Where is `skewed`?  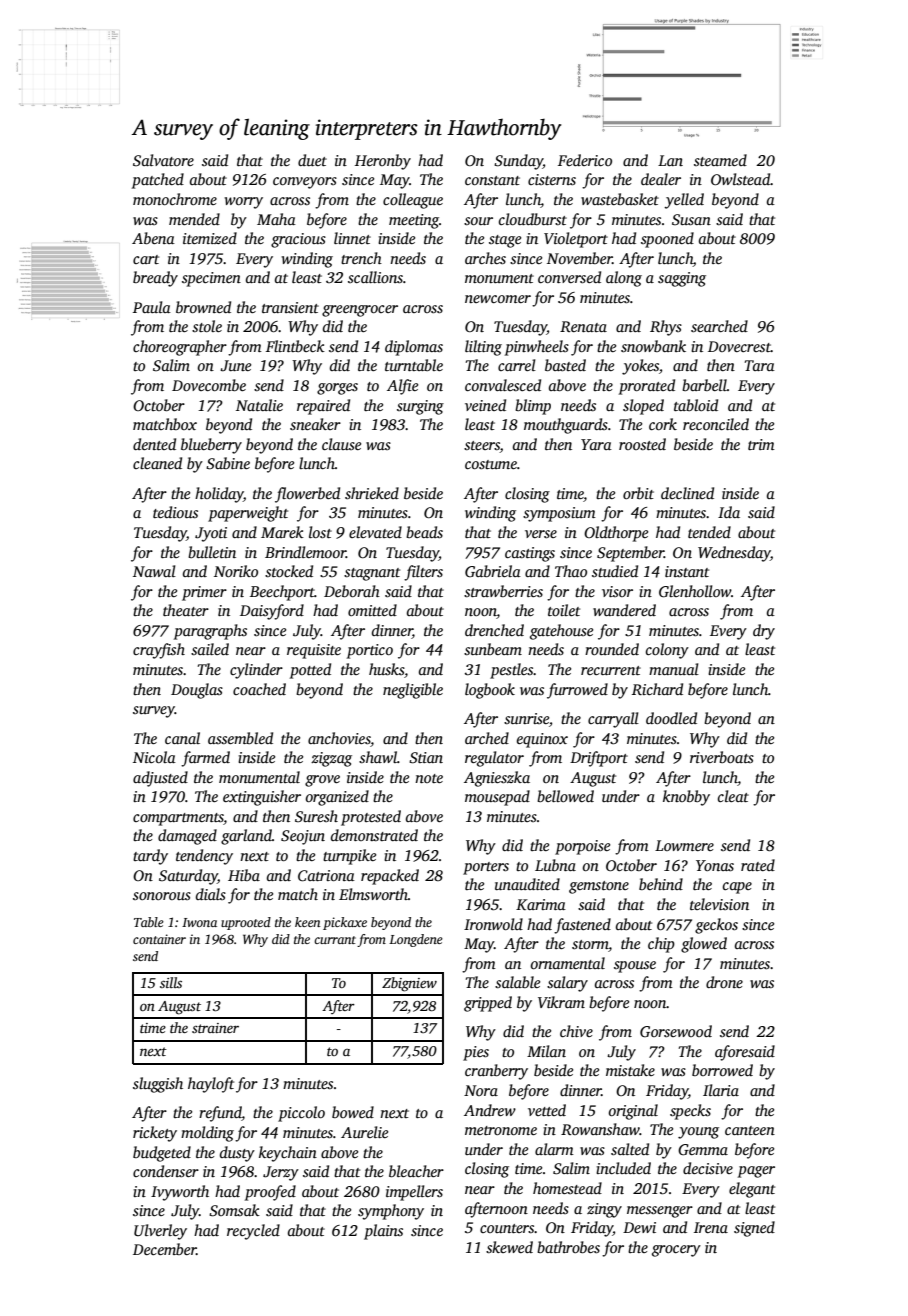
skewed is located at coordinates (509, 1247).
